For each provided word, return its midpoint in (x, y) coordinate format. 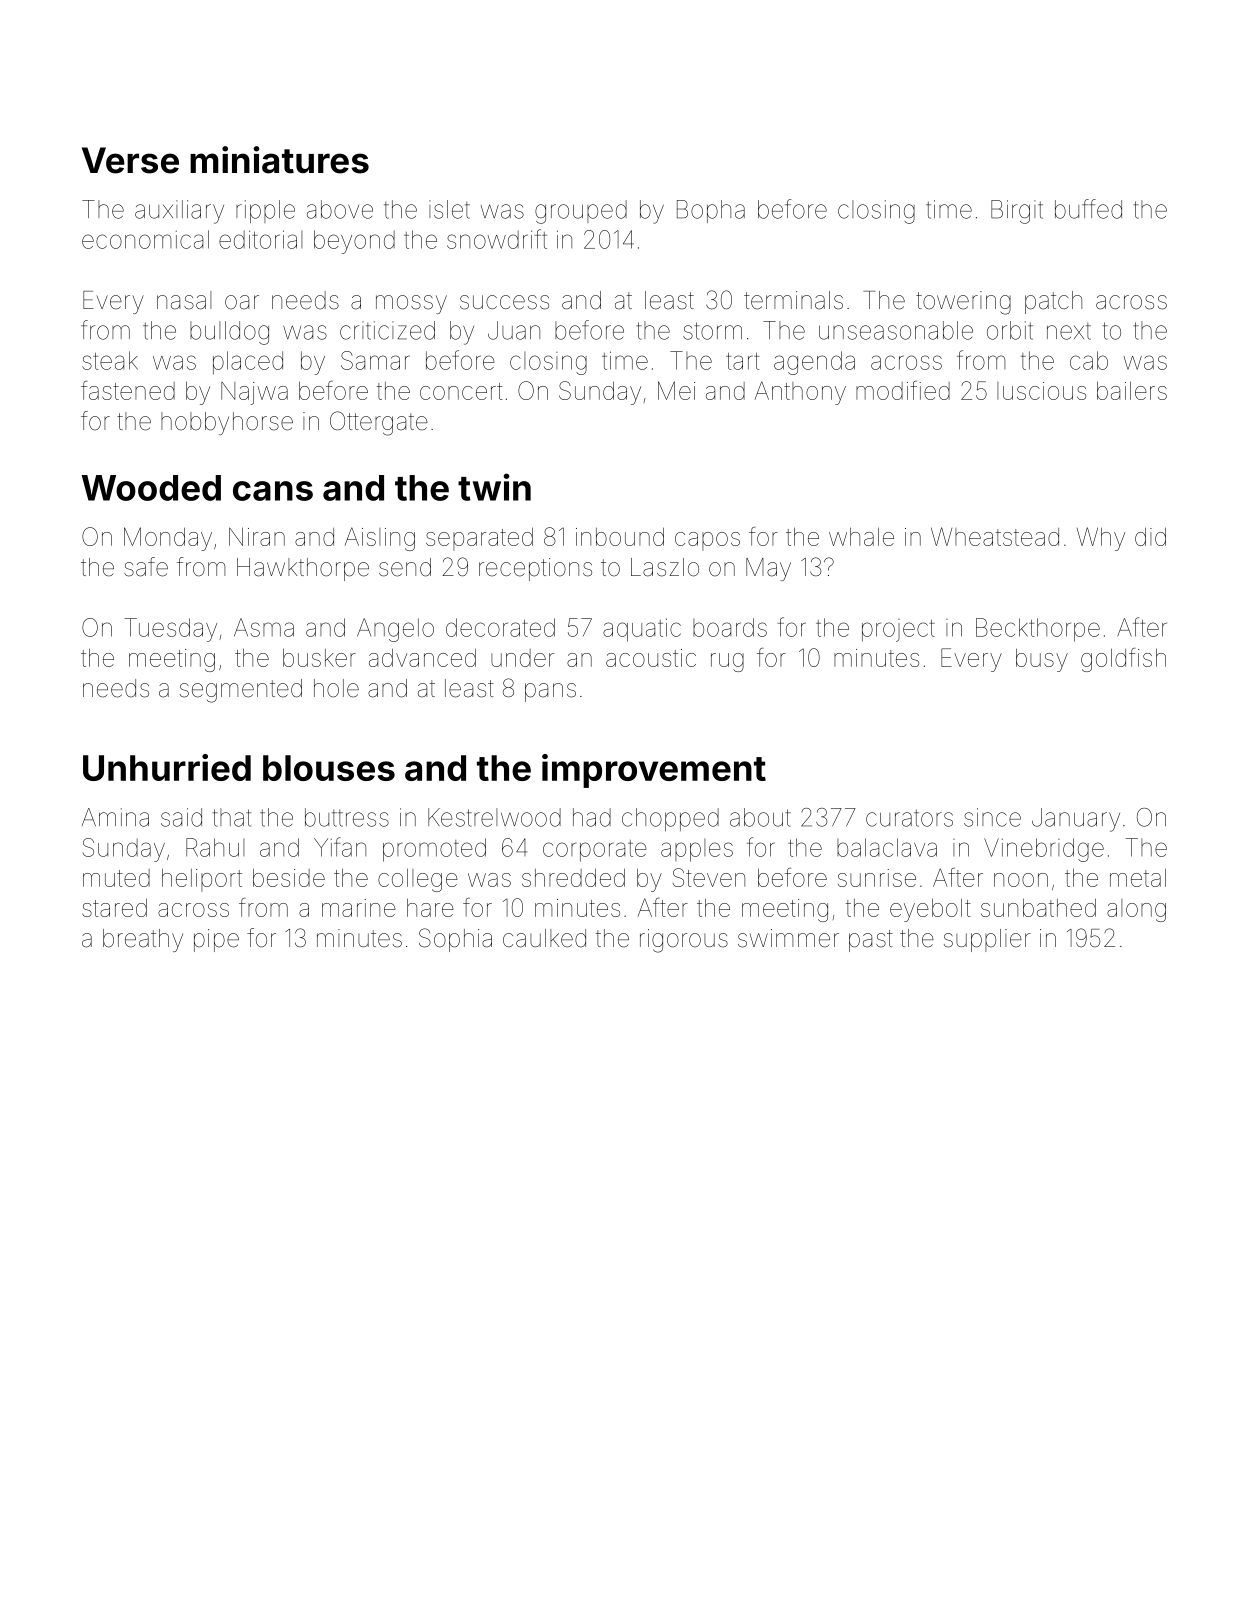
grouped (581, 212)
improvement (654, 771)
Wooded (151, 488)
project (898, 630)
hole (336, 688)
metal (1138, 878)
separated (479, 539)
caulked (544, 938)
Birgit (1017, 212)
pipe (216, 940)
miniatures (279, 160)
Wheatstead (995, 536)
